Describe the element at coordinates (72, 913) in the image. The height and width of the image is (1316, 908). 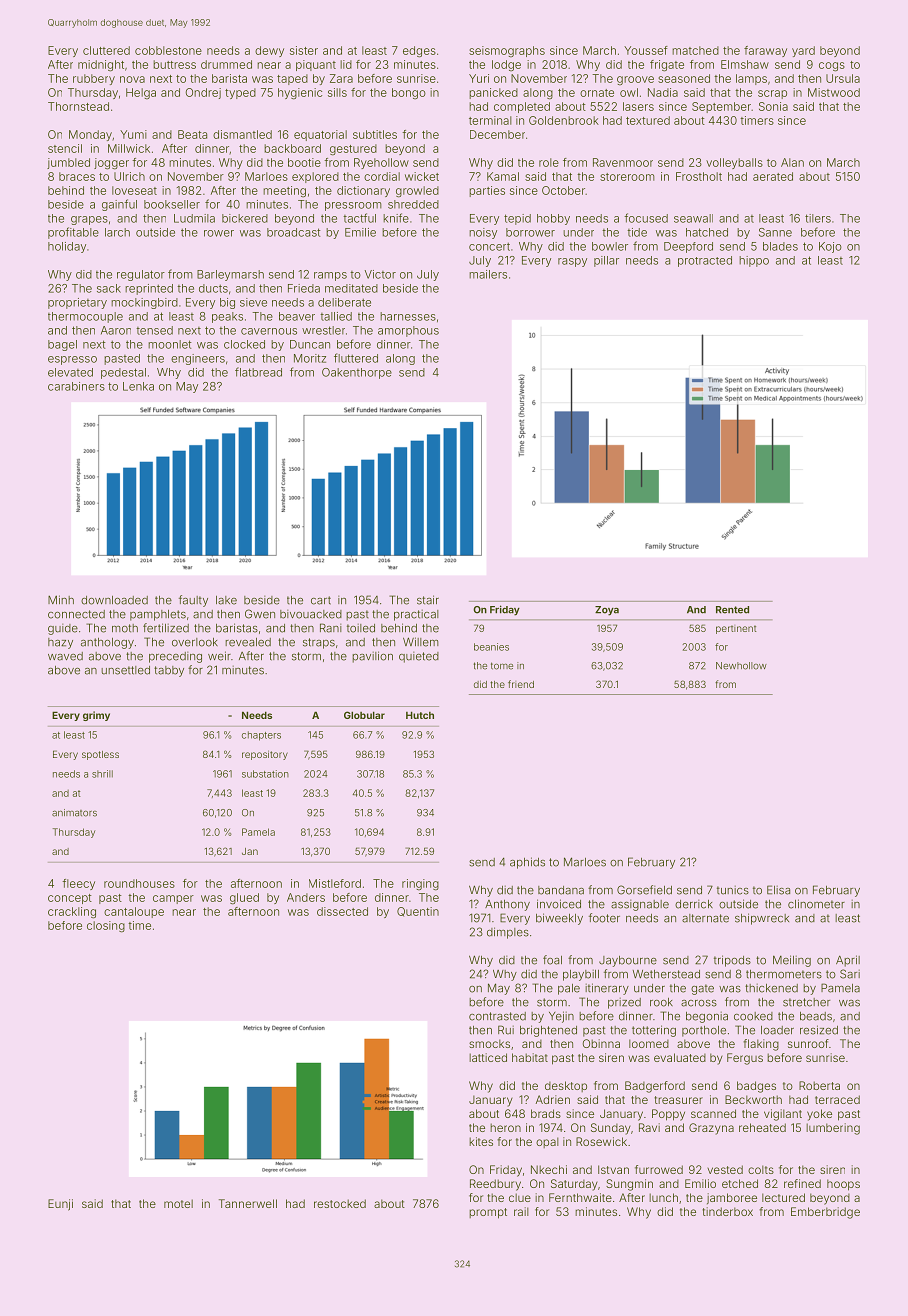
I see `crackling` at that location.
